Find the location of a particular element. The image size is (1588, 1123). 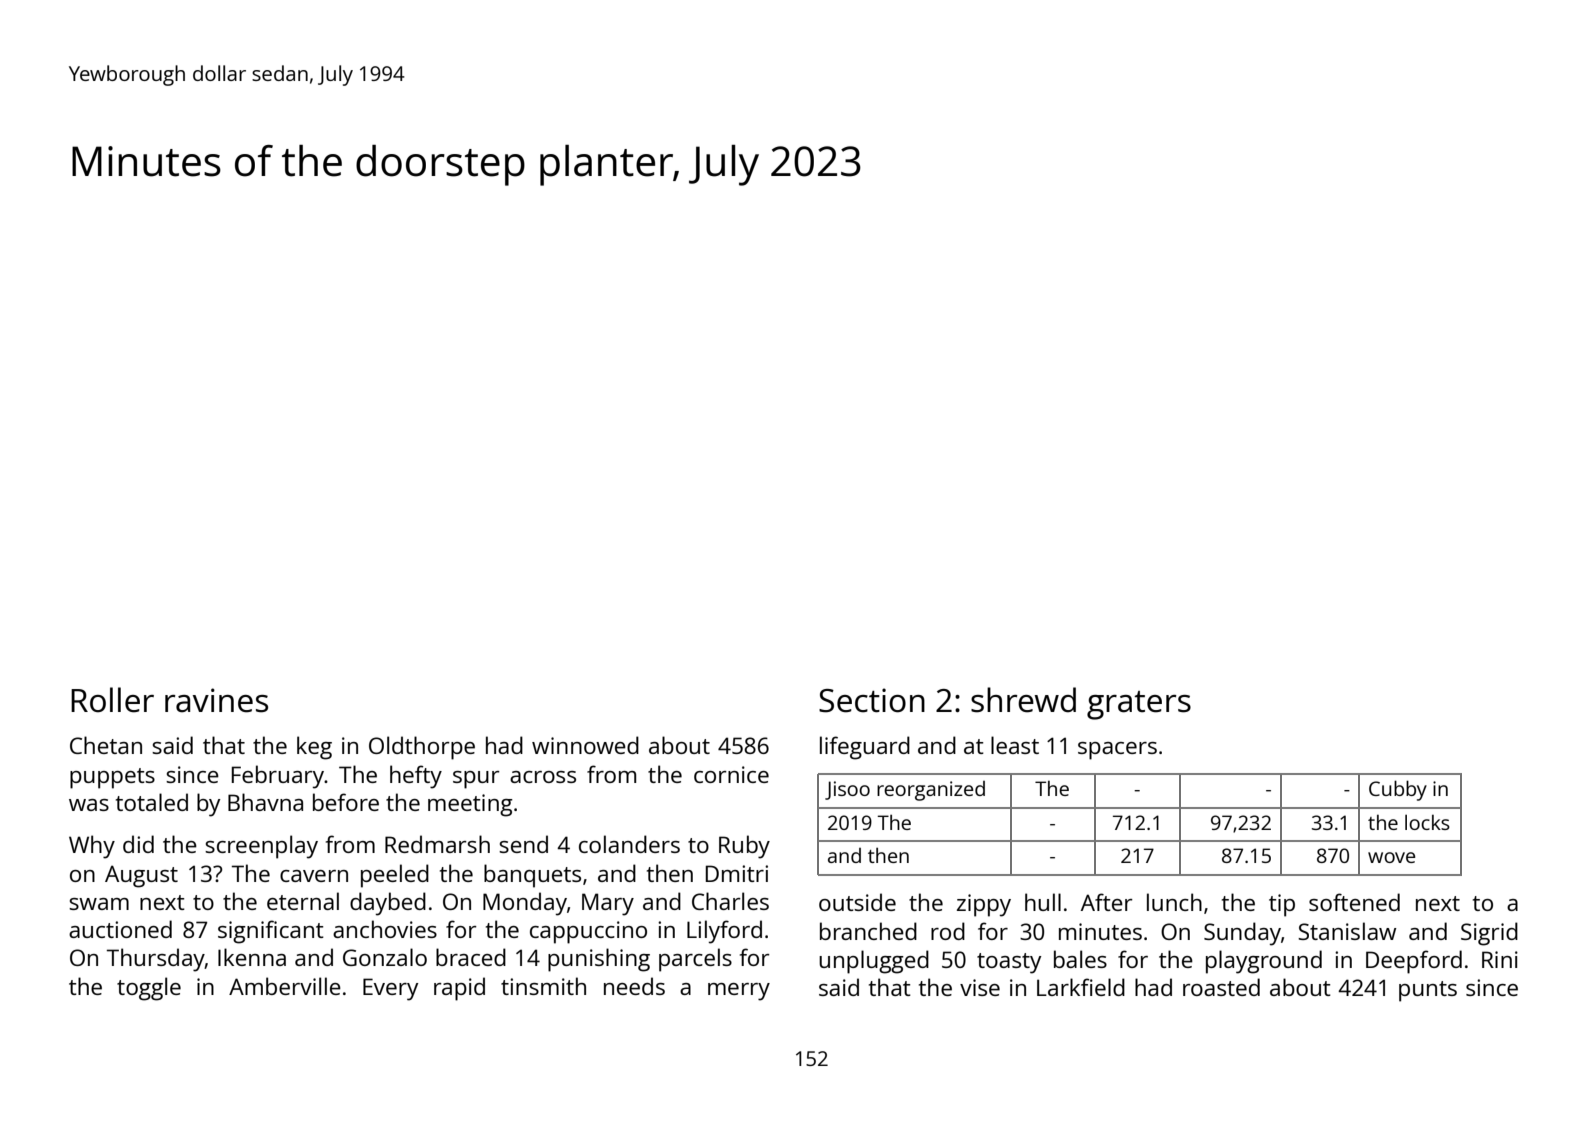

Every is located at coordinates (390, 989).
